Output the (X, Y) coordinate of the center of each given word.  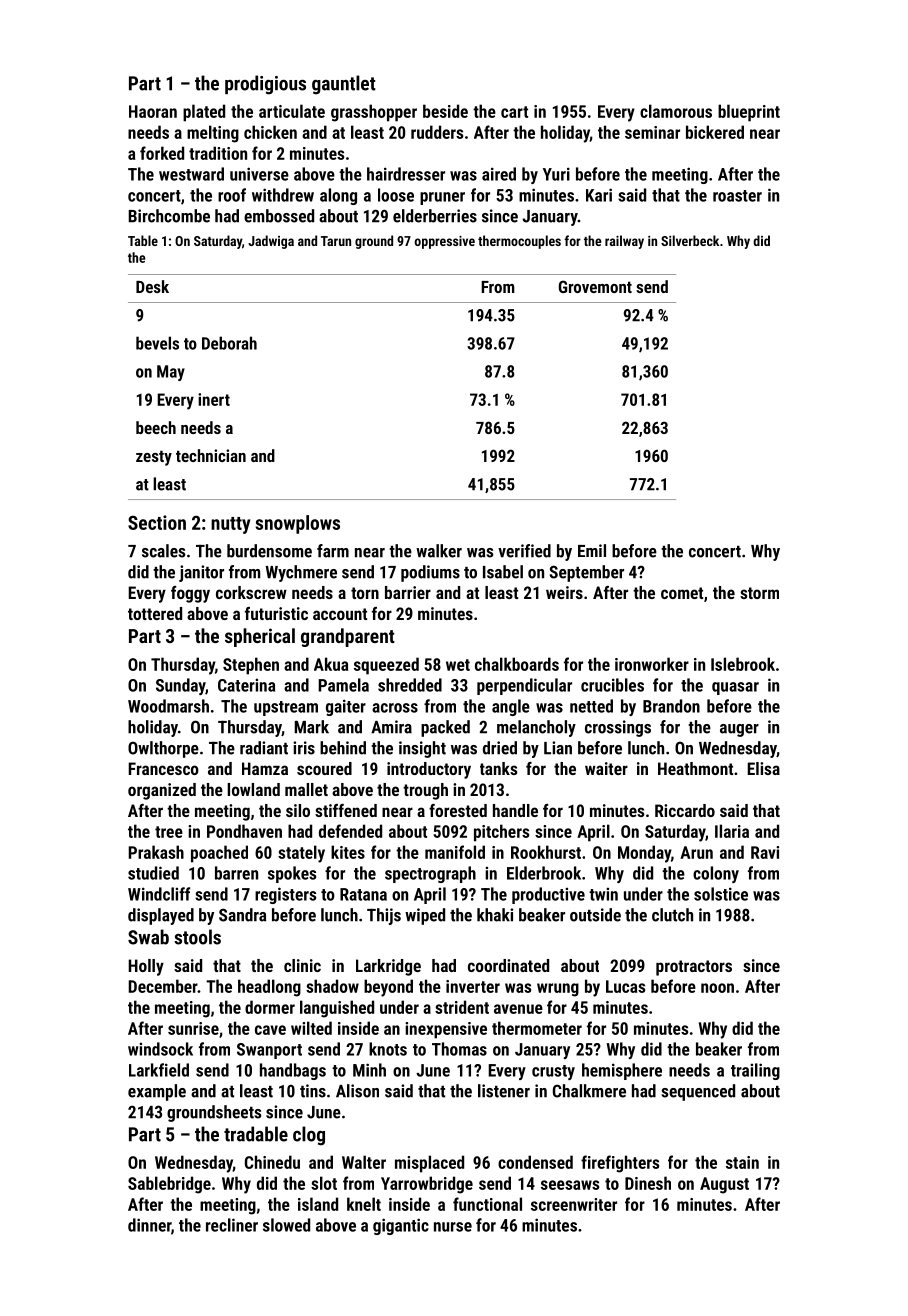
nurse (453, 1227)
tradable (256, 1134)
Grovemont (595, 286)
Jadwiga (271, 242)
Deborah (229, 343)
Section (157, 522)
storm (759, 593)
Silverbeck (690, 240)
